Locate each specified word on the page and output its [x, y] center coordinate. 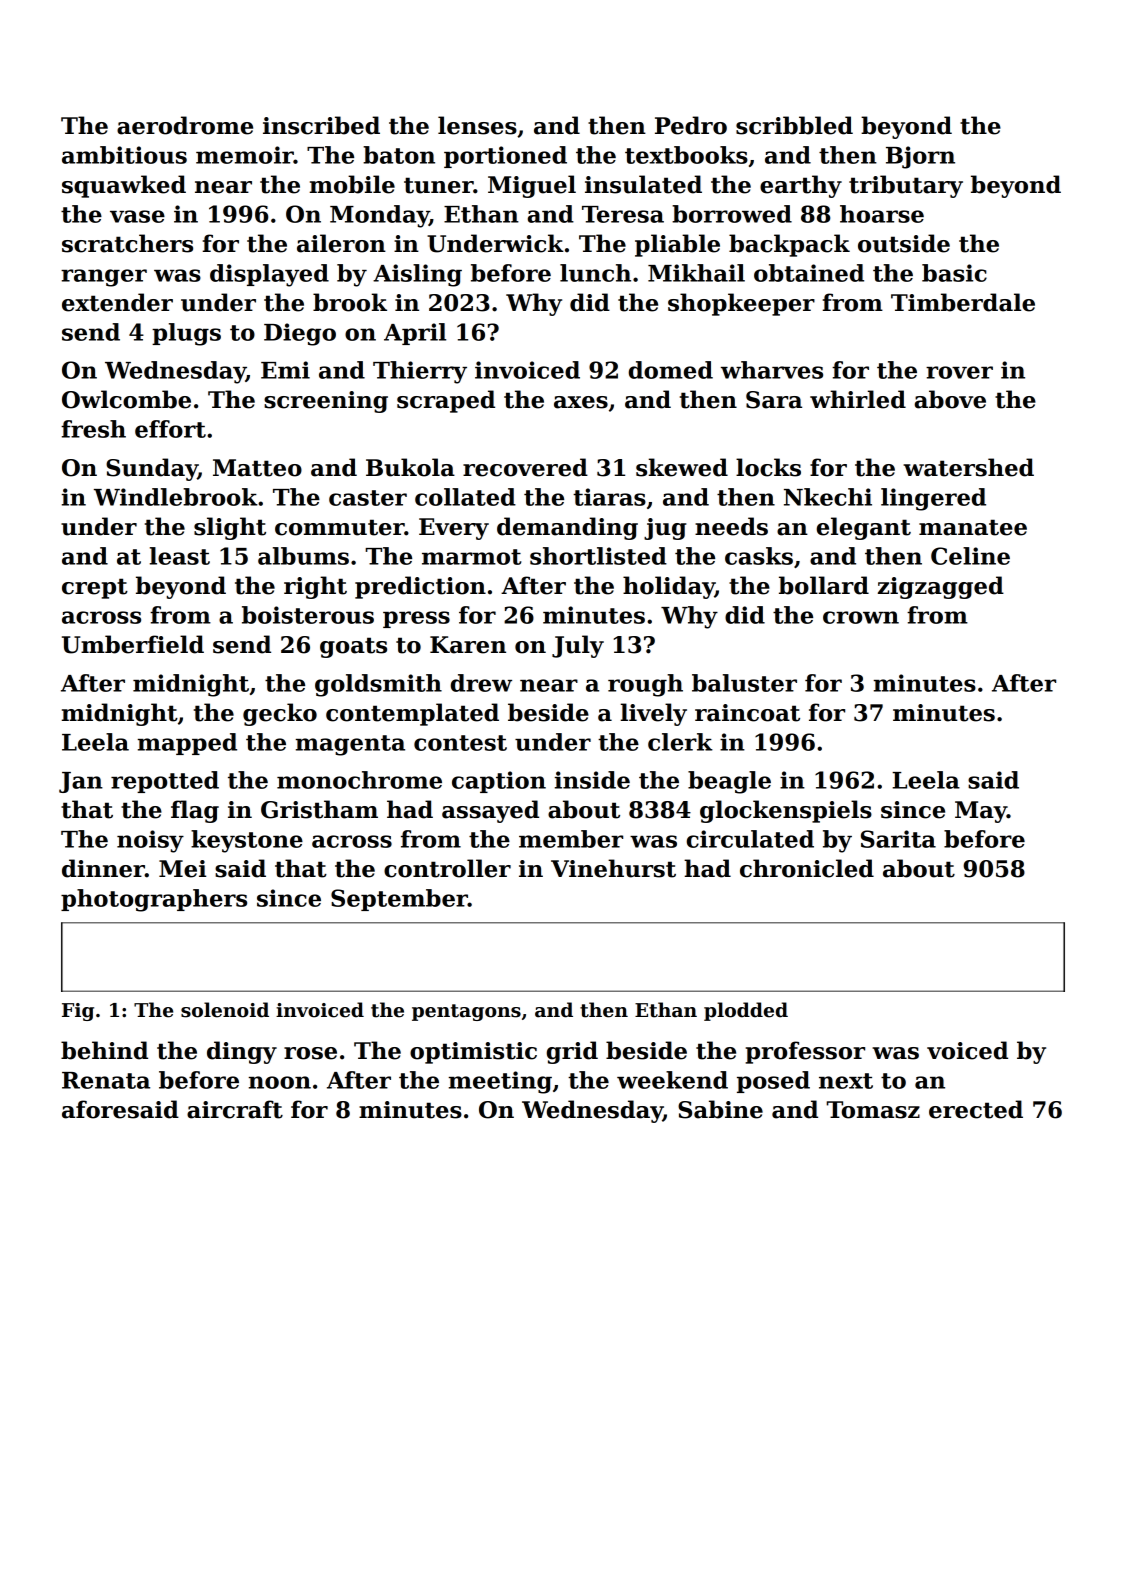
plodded [746, 1011]
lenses [477, 125]
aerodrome [185, 125]
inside [592, 780]
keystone [247, 841]
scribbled [794, 125]
